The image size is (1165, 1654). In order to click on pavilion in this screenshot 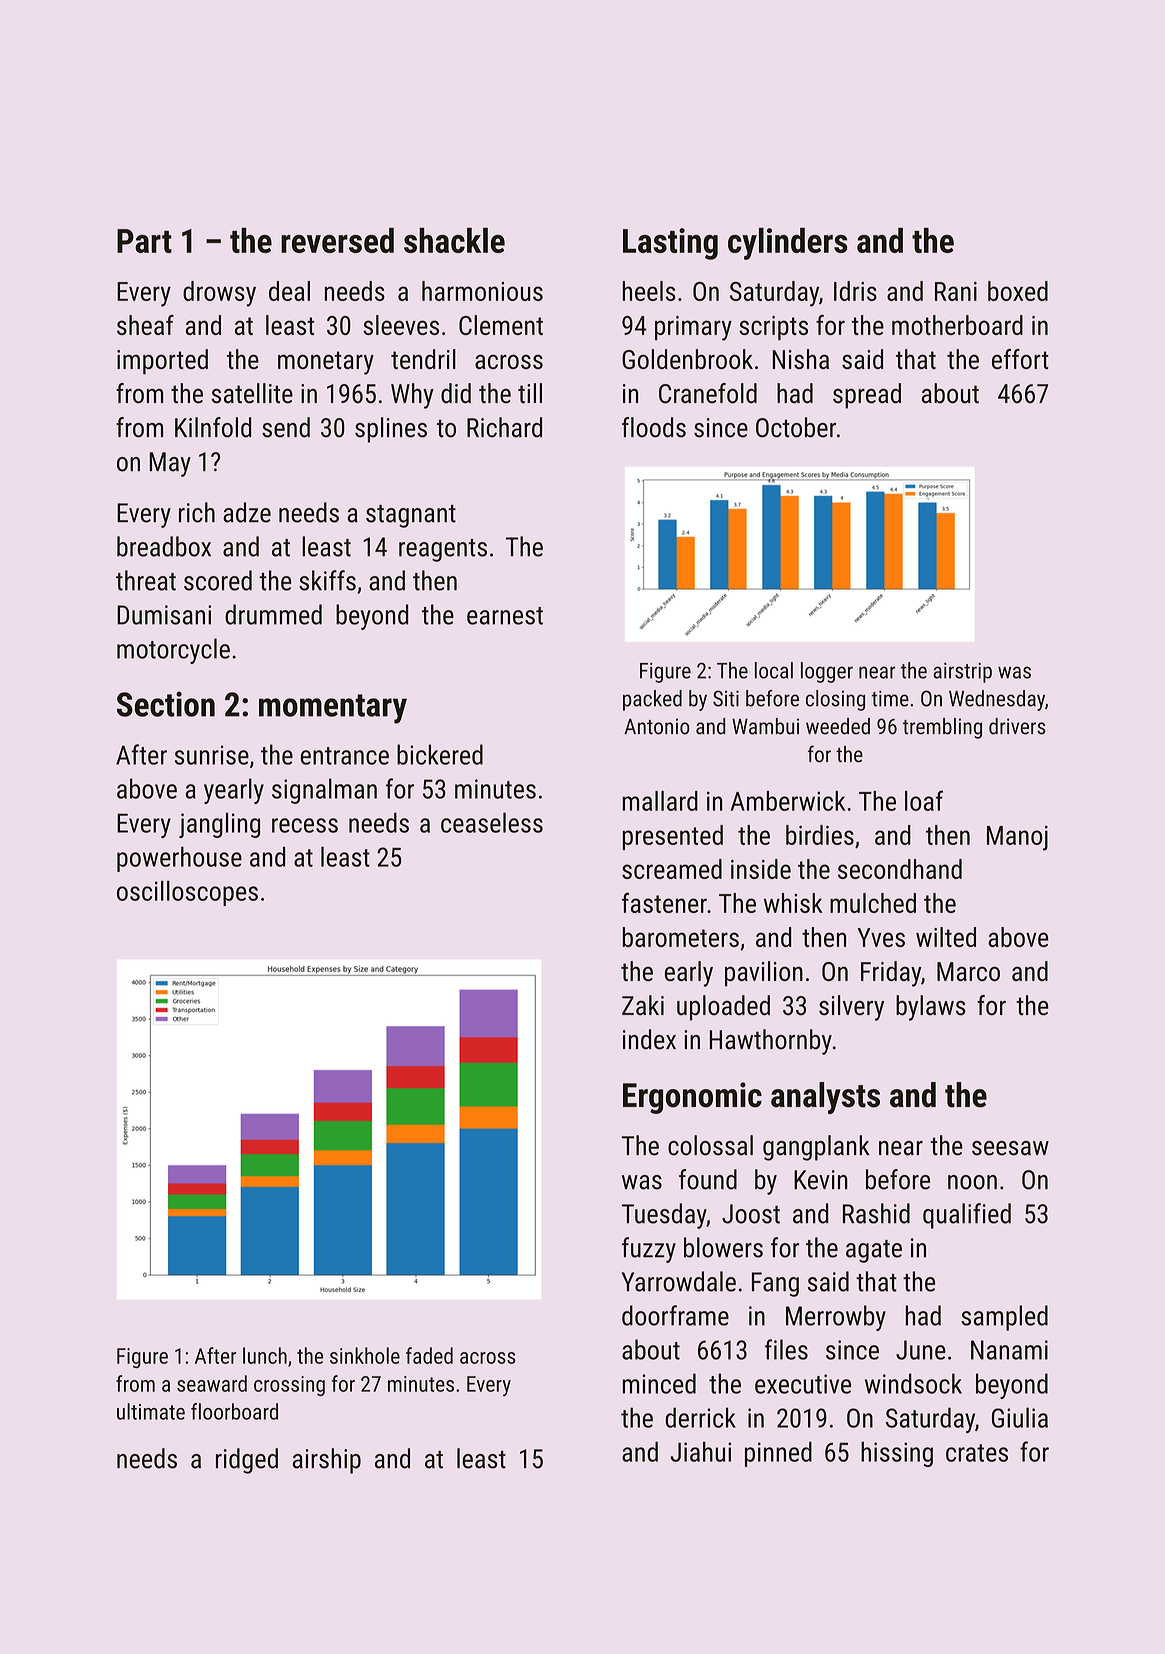, I will do `click(764, 974)`.
